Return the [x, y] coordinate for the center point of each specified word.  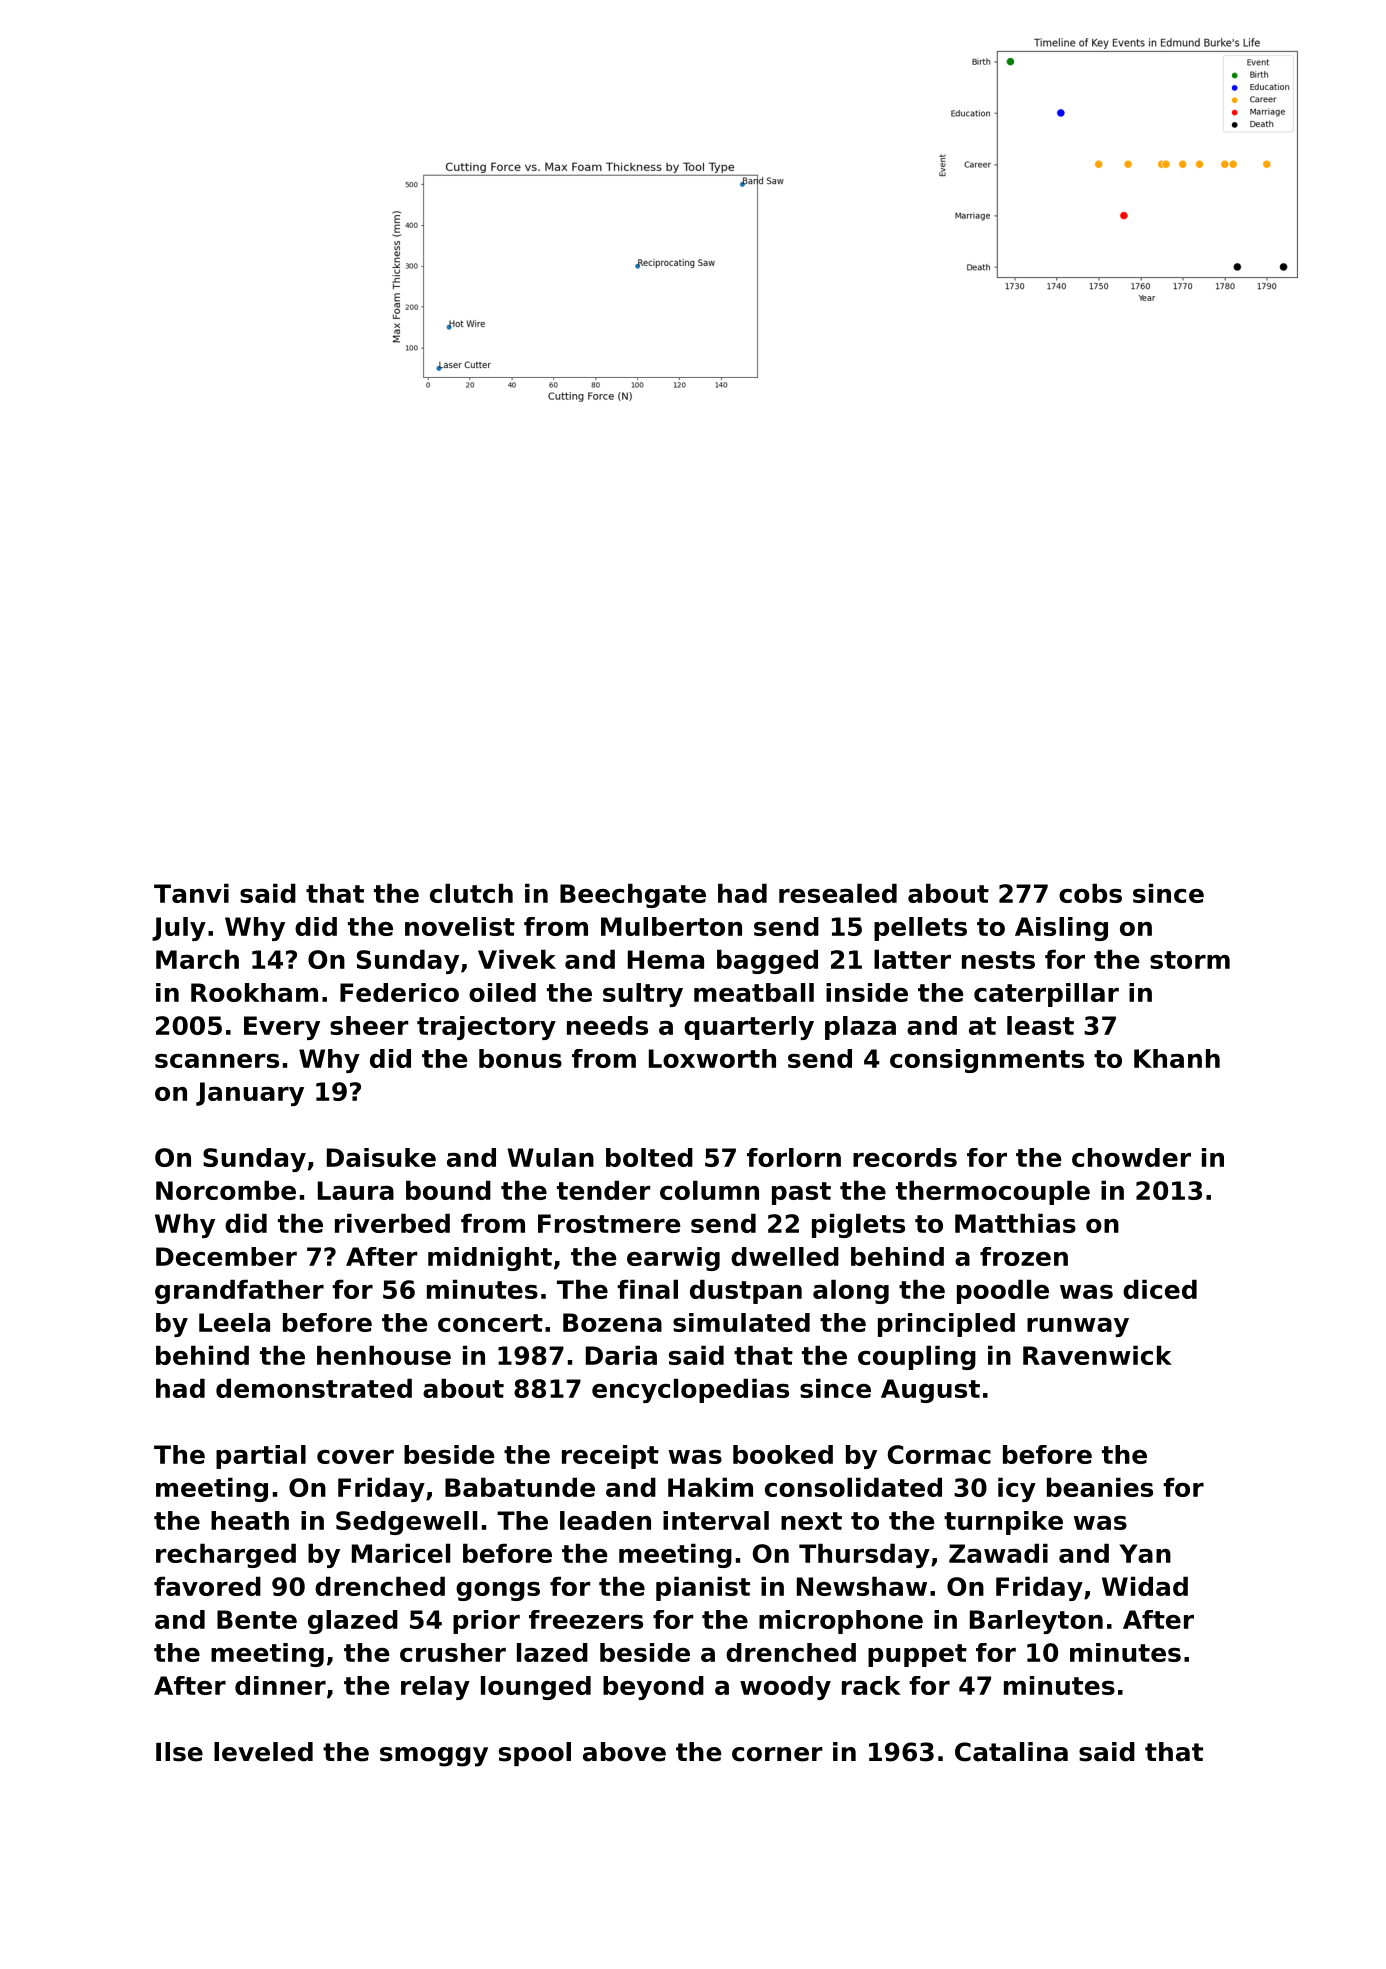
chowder [1131, 1157]
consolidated [853, 1487]
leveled [263, 1752]
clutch [471, 893]
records [905, 1157]
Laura [356, 1190]
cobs [1090, 893]
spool [535, 1754]
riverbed [392, 1223]
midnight [490, 1259]
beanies [1100, 1487]
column [709, 1190]
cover [355, 1457]
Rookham [254, 992]
